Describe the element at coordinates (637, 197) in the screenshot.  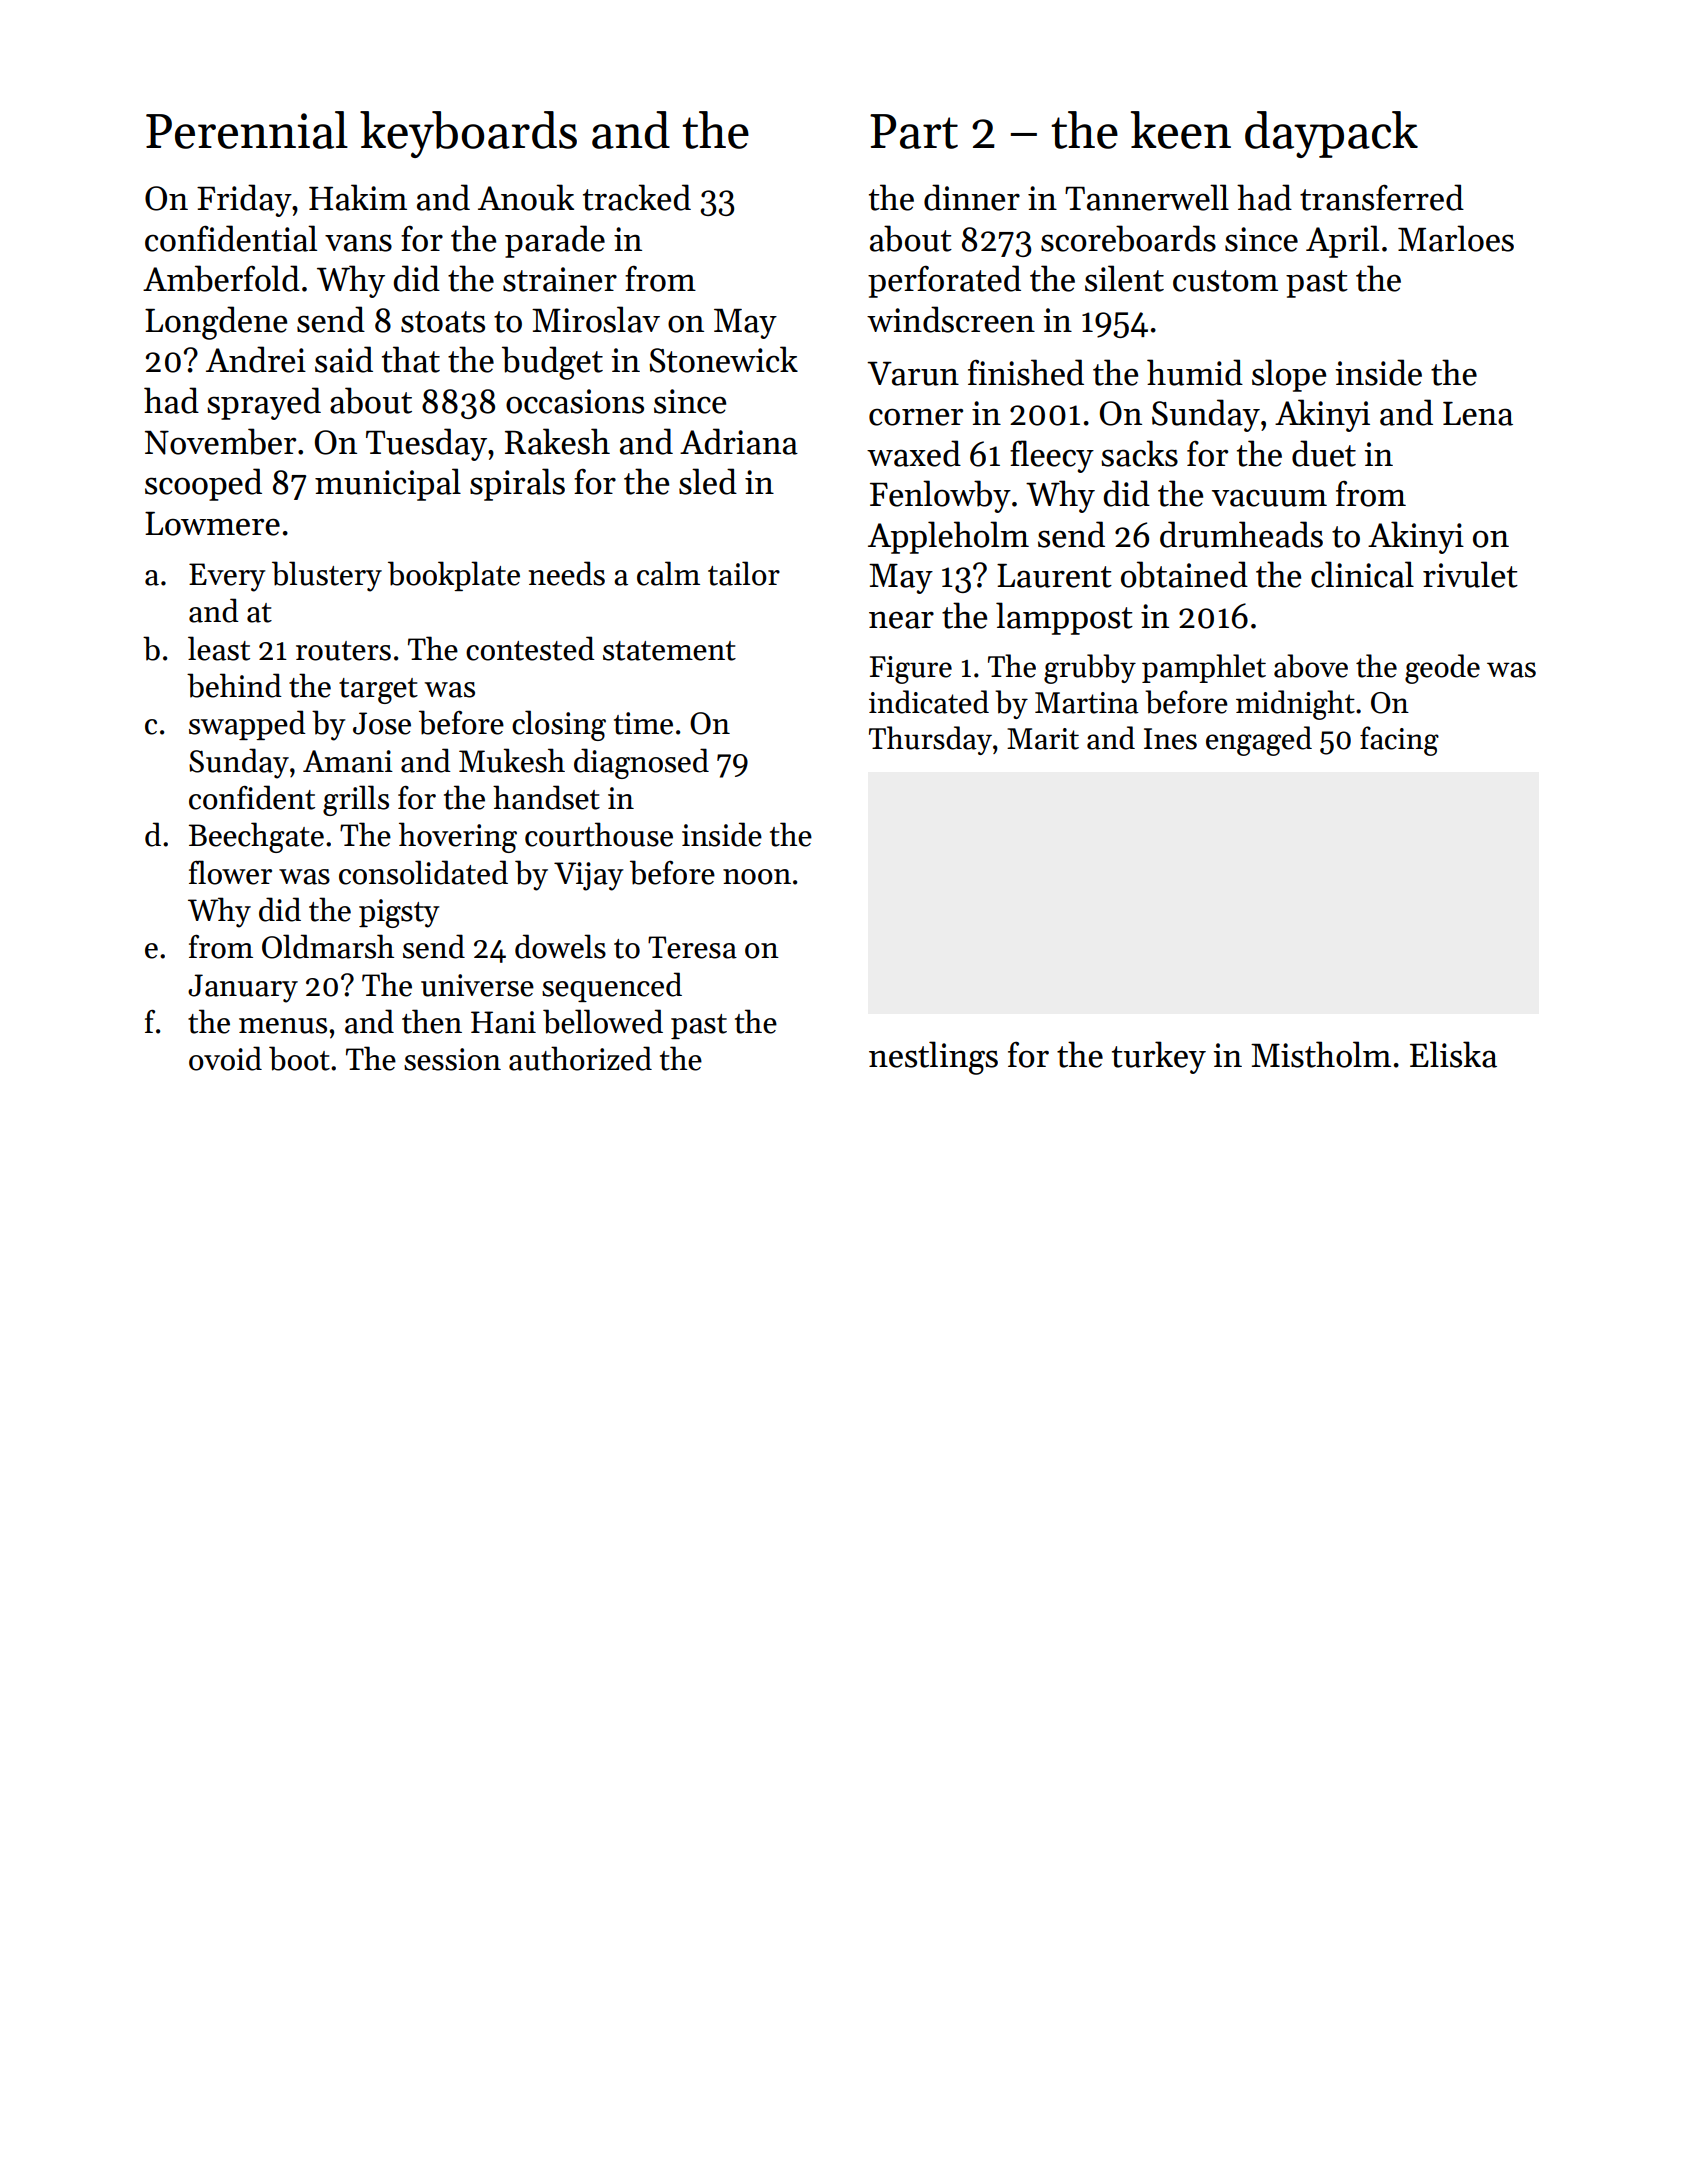
I see `tracked` at that location.
